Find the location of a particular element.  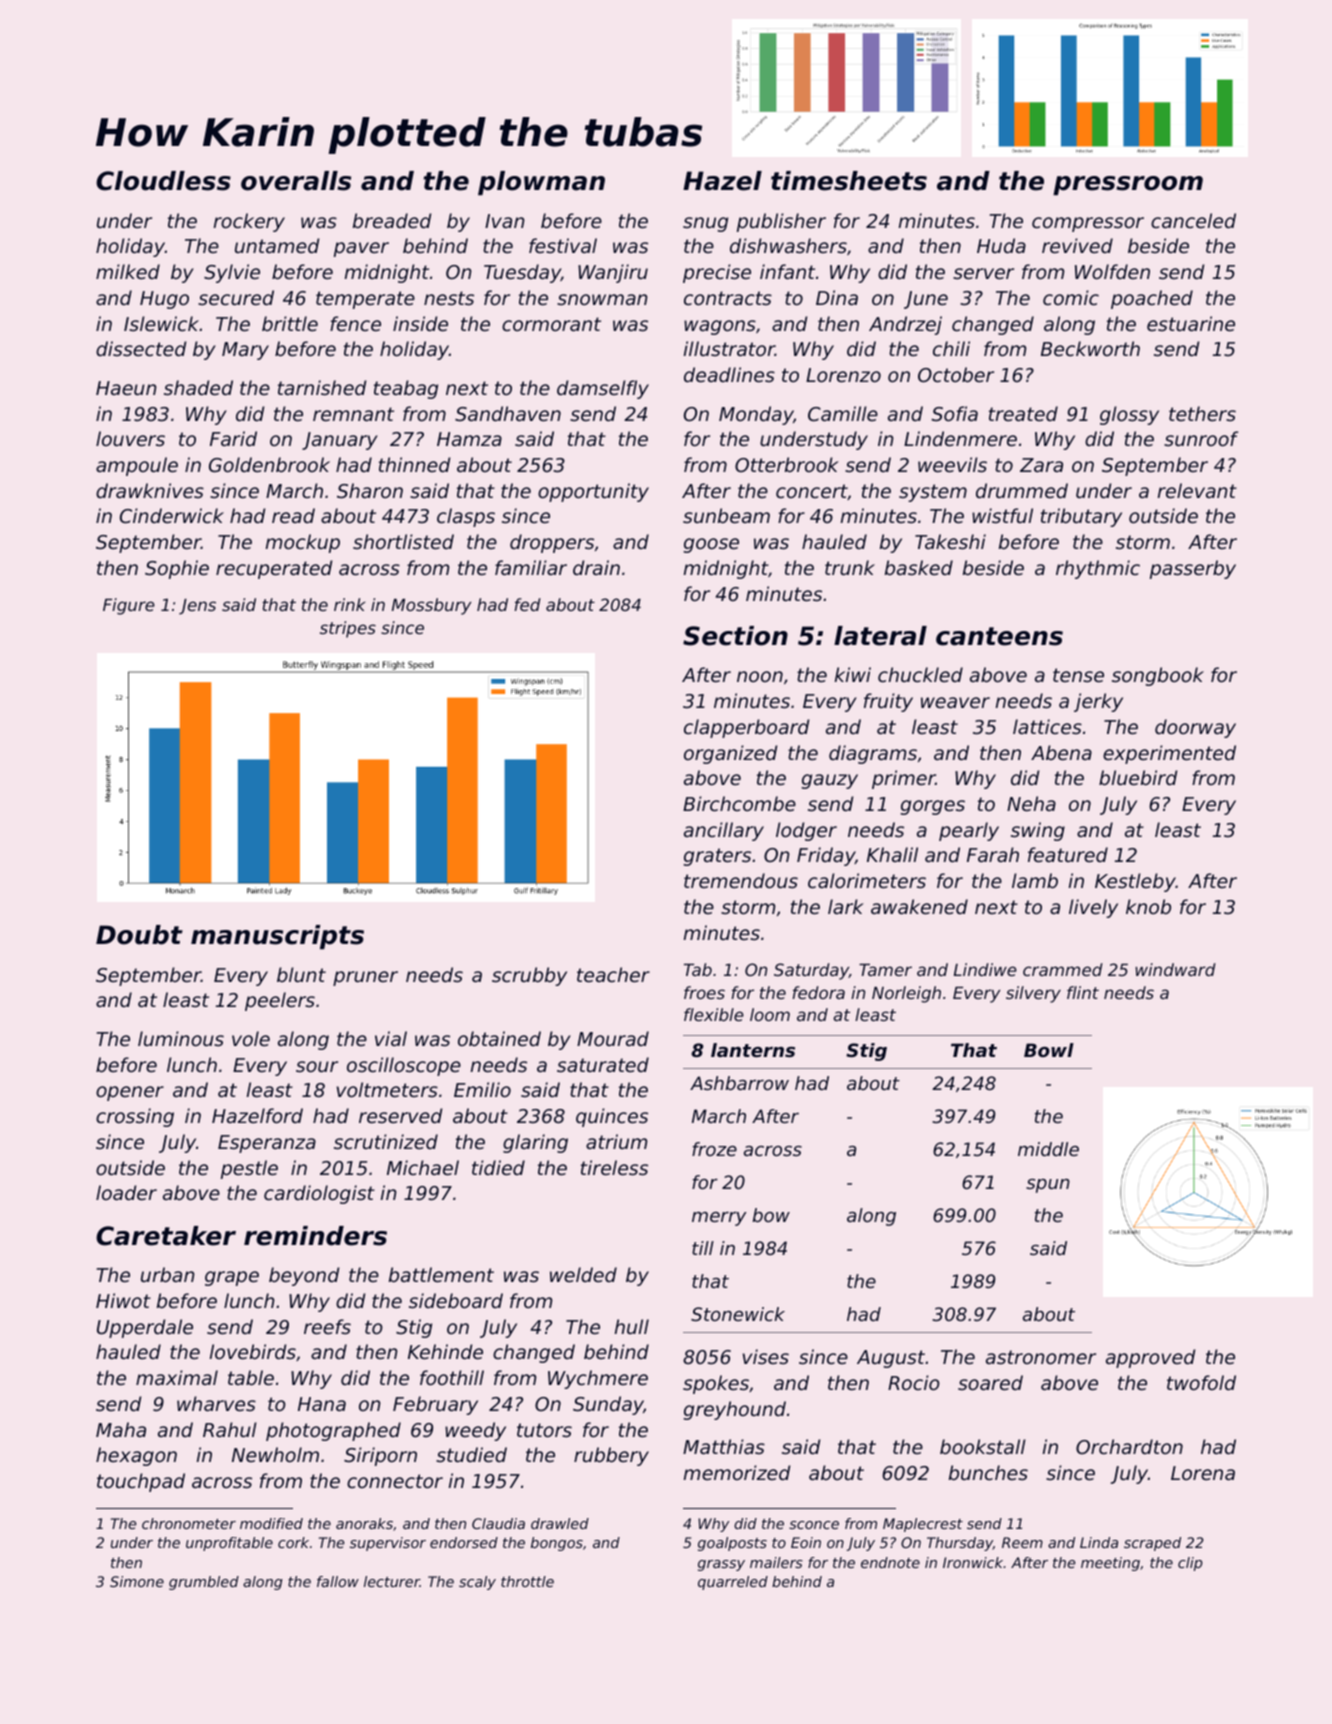

overalls is located at coordinates (296, 181).
